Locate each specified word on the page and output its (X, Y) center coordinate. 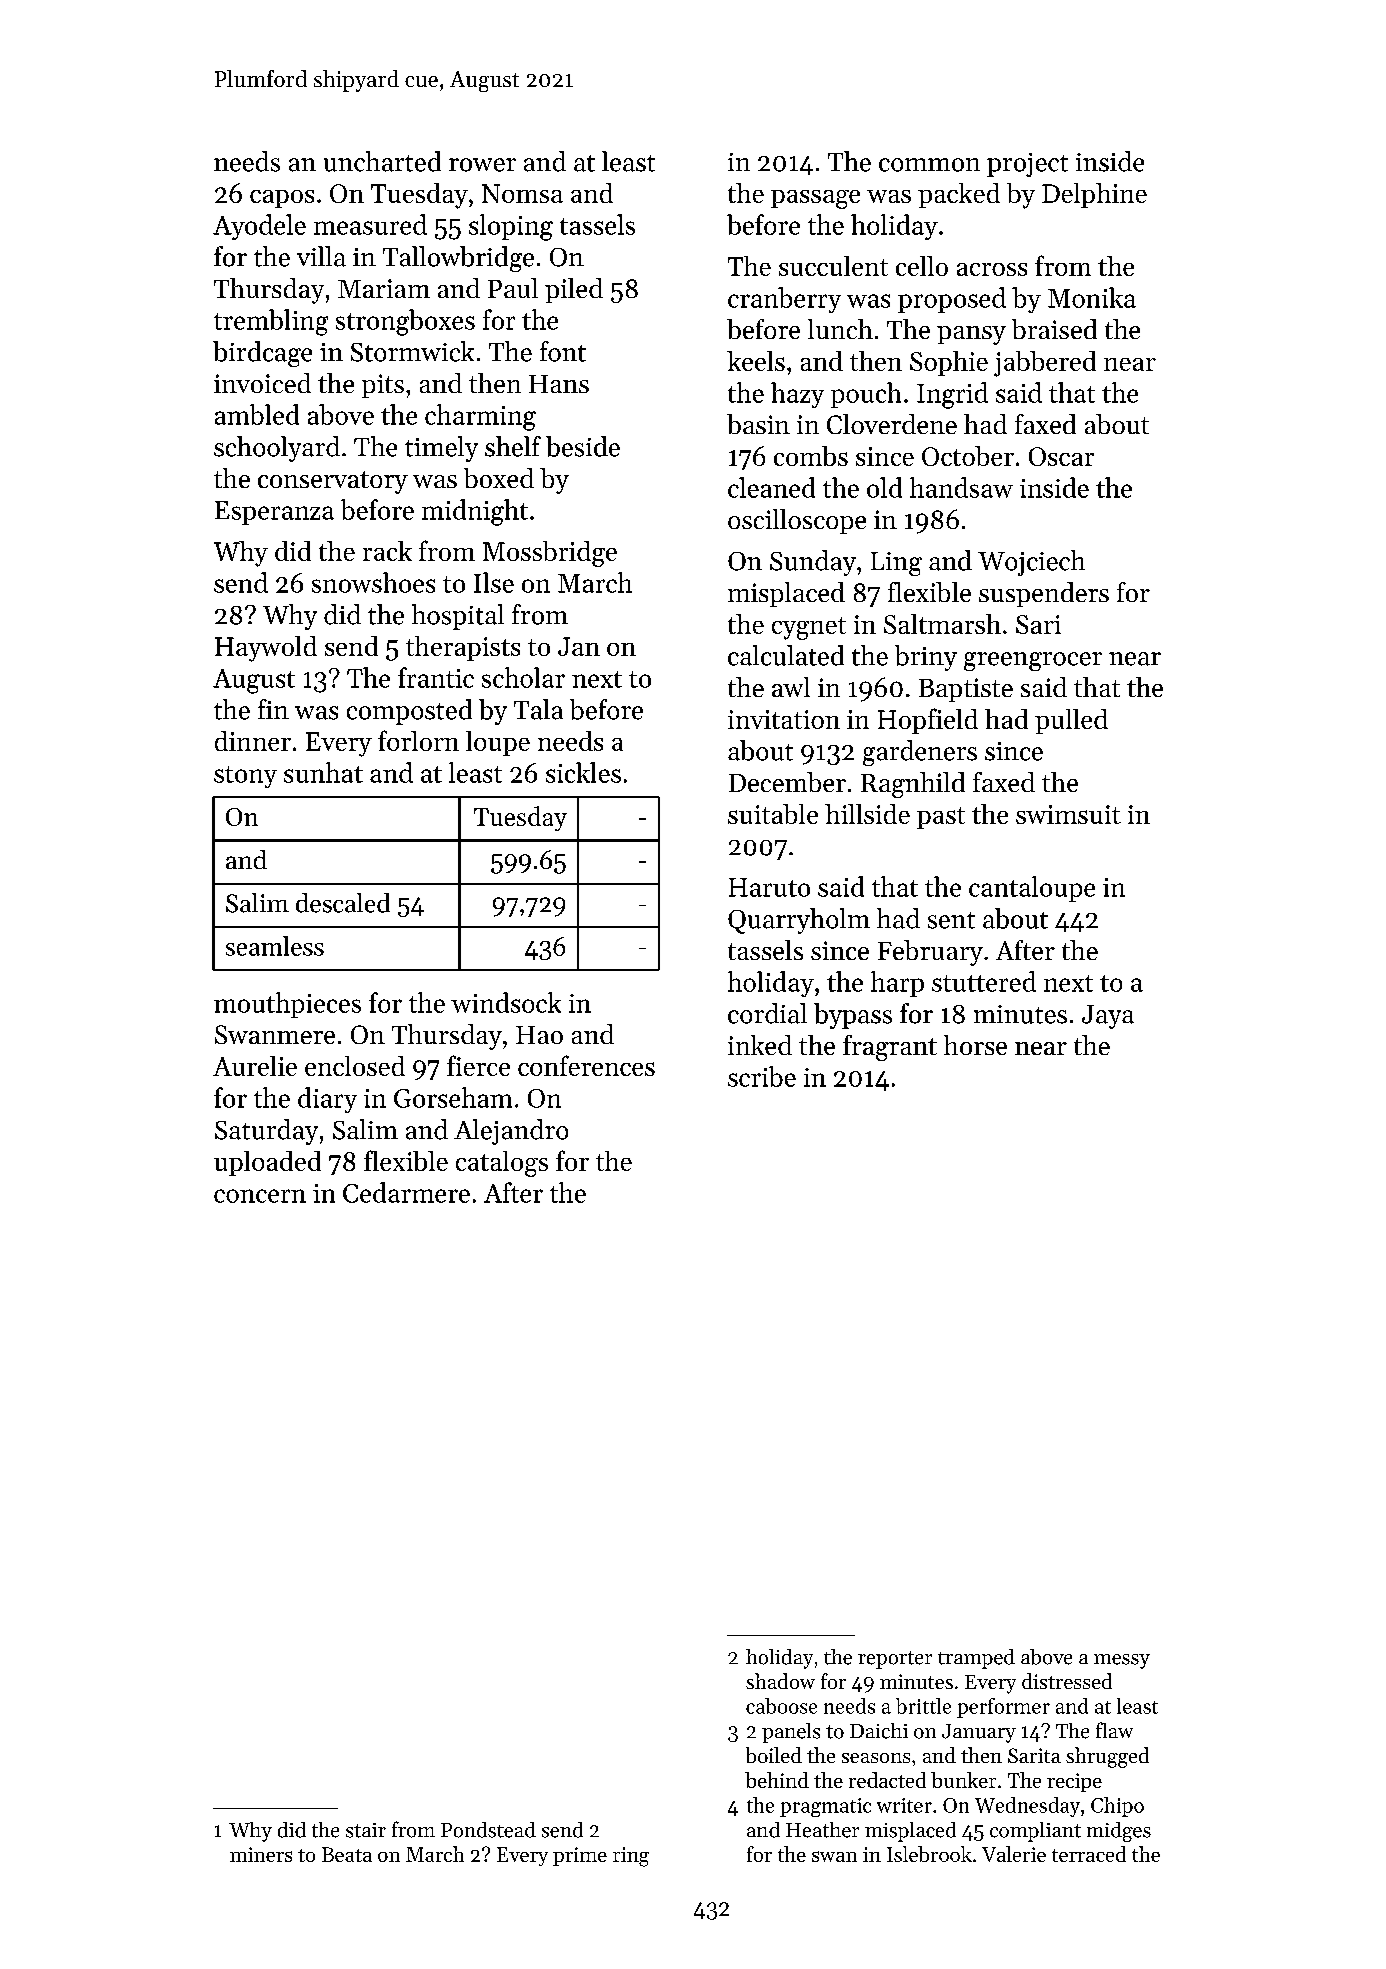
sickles (583, 772)
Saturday (266, 1132)
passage (815, 199)
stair (366, 1830)
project (1027, 165)
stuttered (984, 981)
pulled (1071, 721)
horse (975, 1045)
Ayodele (259, 227)
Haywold (266, 649)
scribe (762, 1076)
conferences (586, 1065)
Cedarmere (406, 1192)
